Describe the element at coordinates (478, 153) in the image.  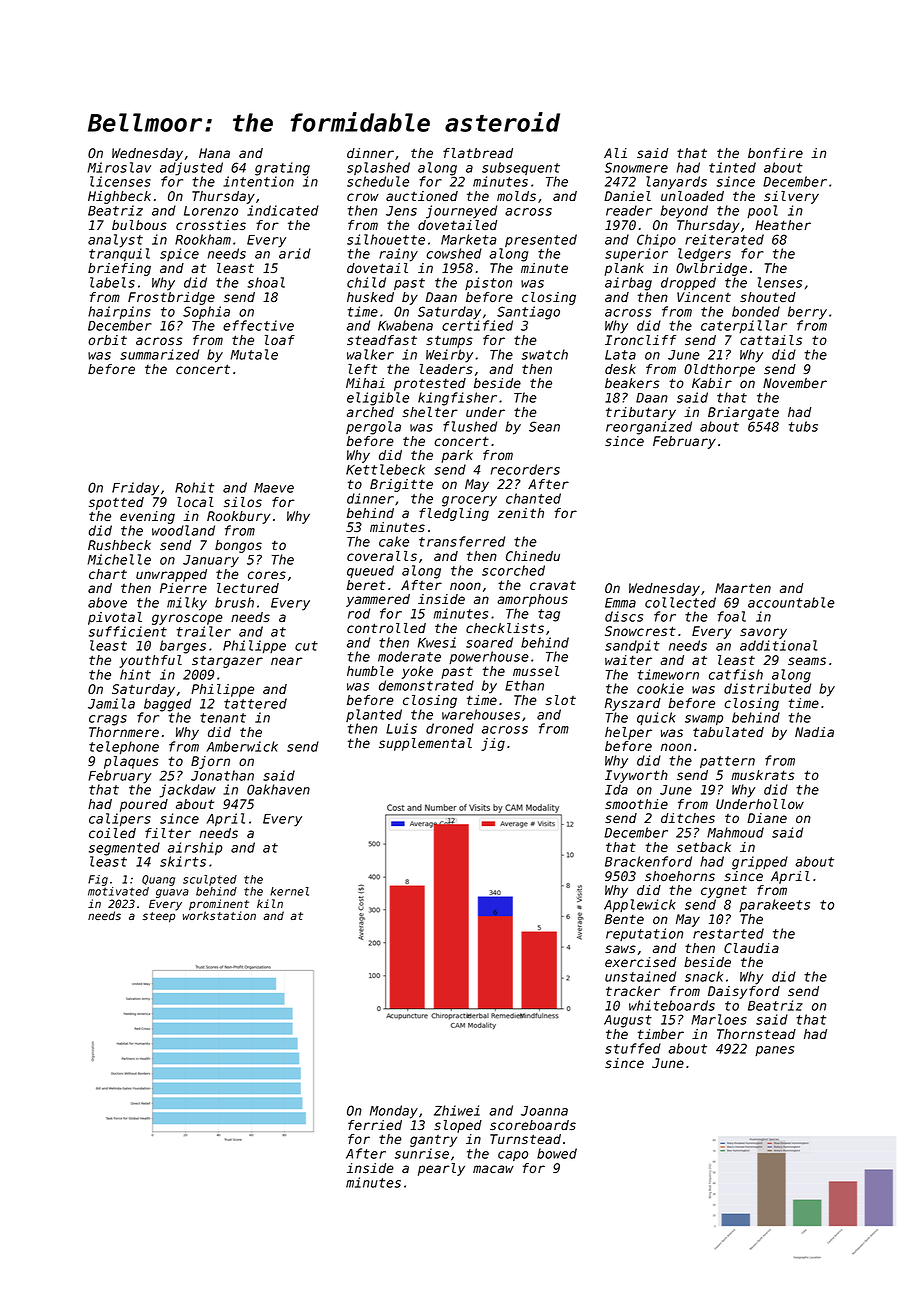
I see `flatbread` at that location.
